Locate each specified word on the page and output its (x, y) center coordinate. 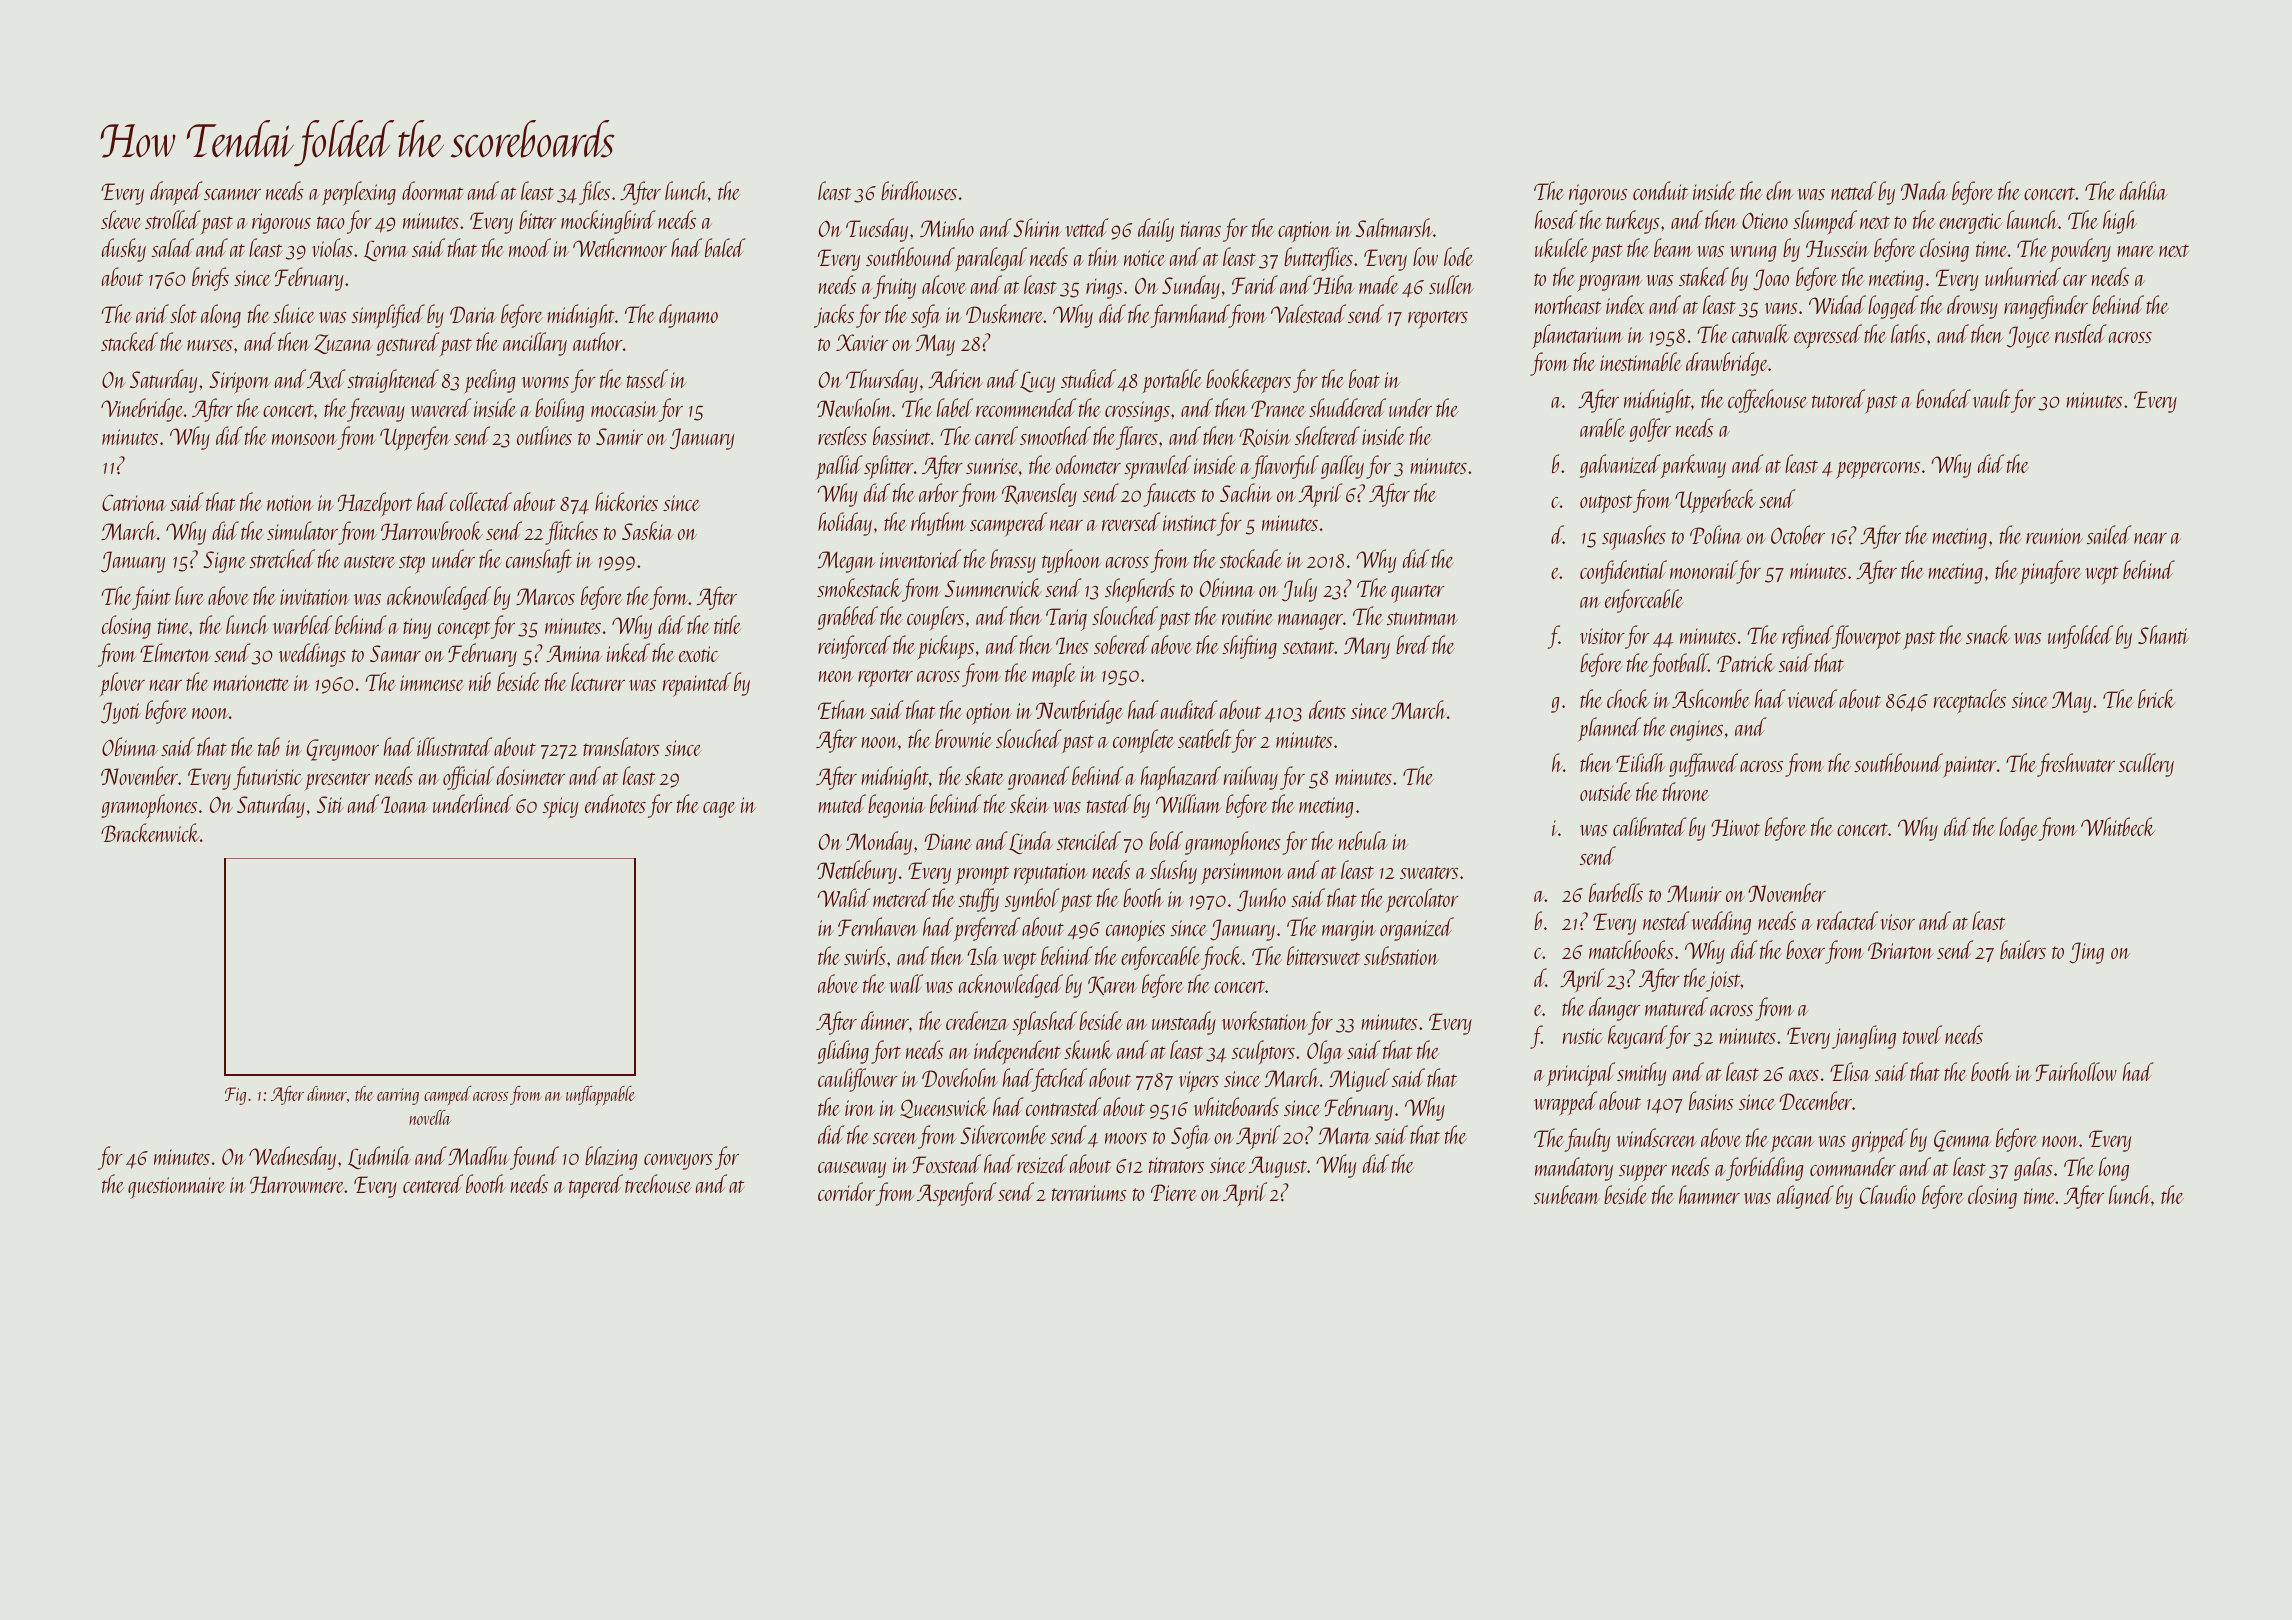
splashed (1044, 1023)
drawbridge (1727, 364)
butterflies (1318, 259)
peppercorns (1878, 470)
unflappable (600, 1096)
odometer (1088, 464)
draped (176, 193)
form (669, 598)
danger (1614, 1009)
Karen (1112, 985)
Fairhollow (2076, 1071)
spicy (560, 807)
